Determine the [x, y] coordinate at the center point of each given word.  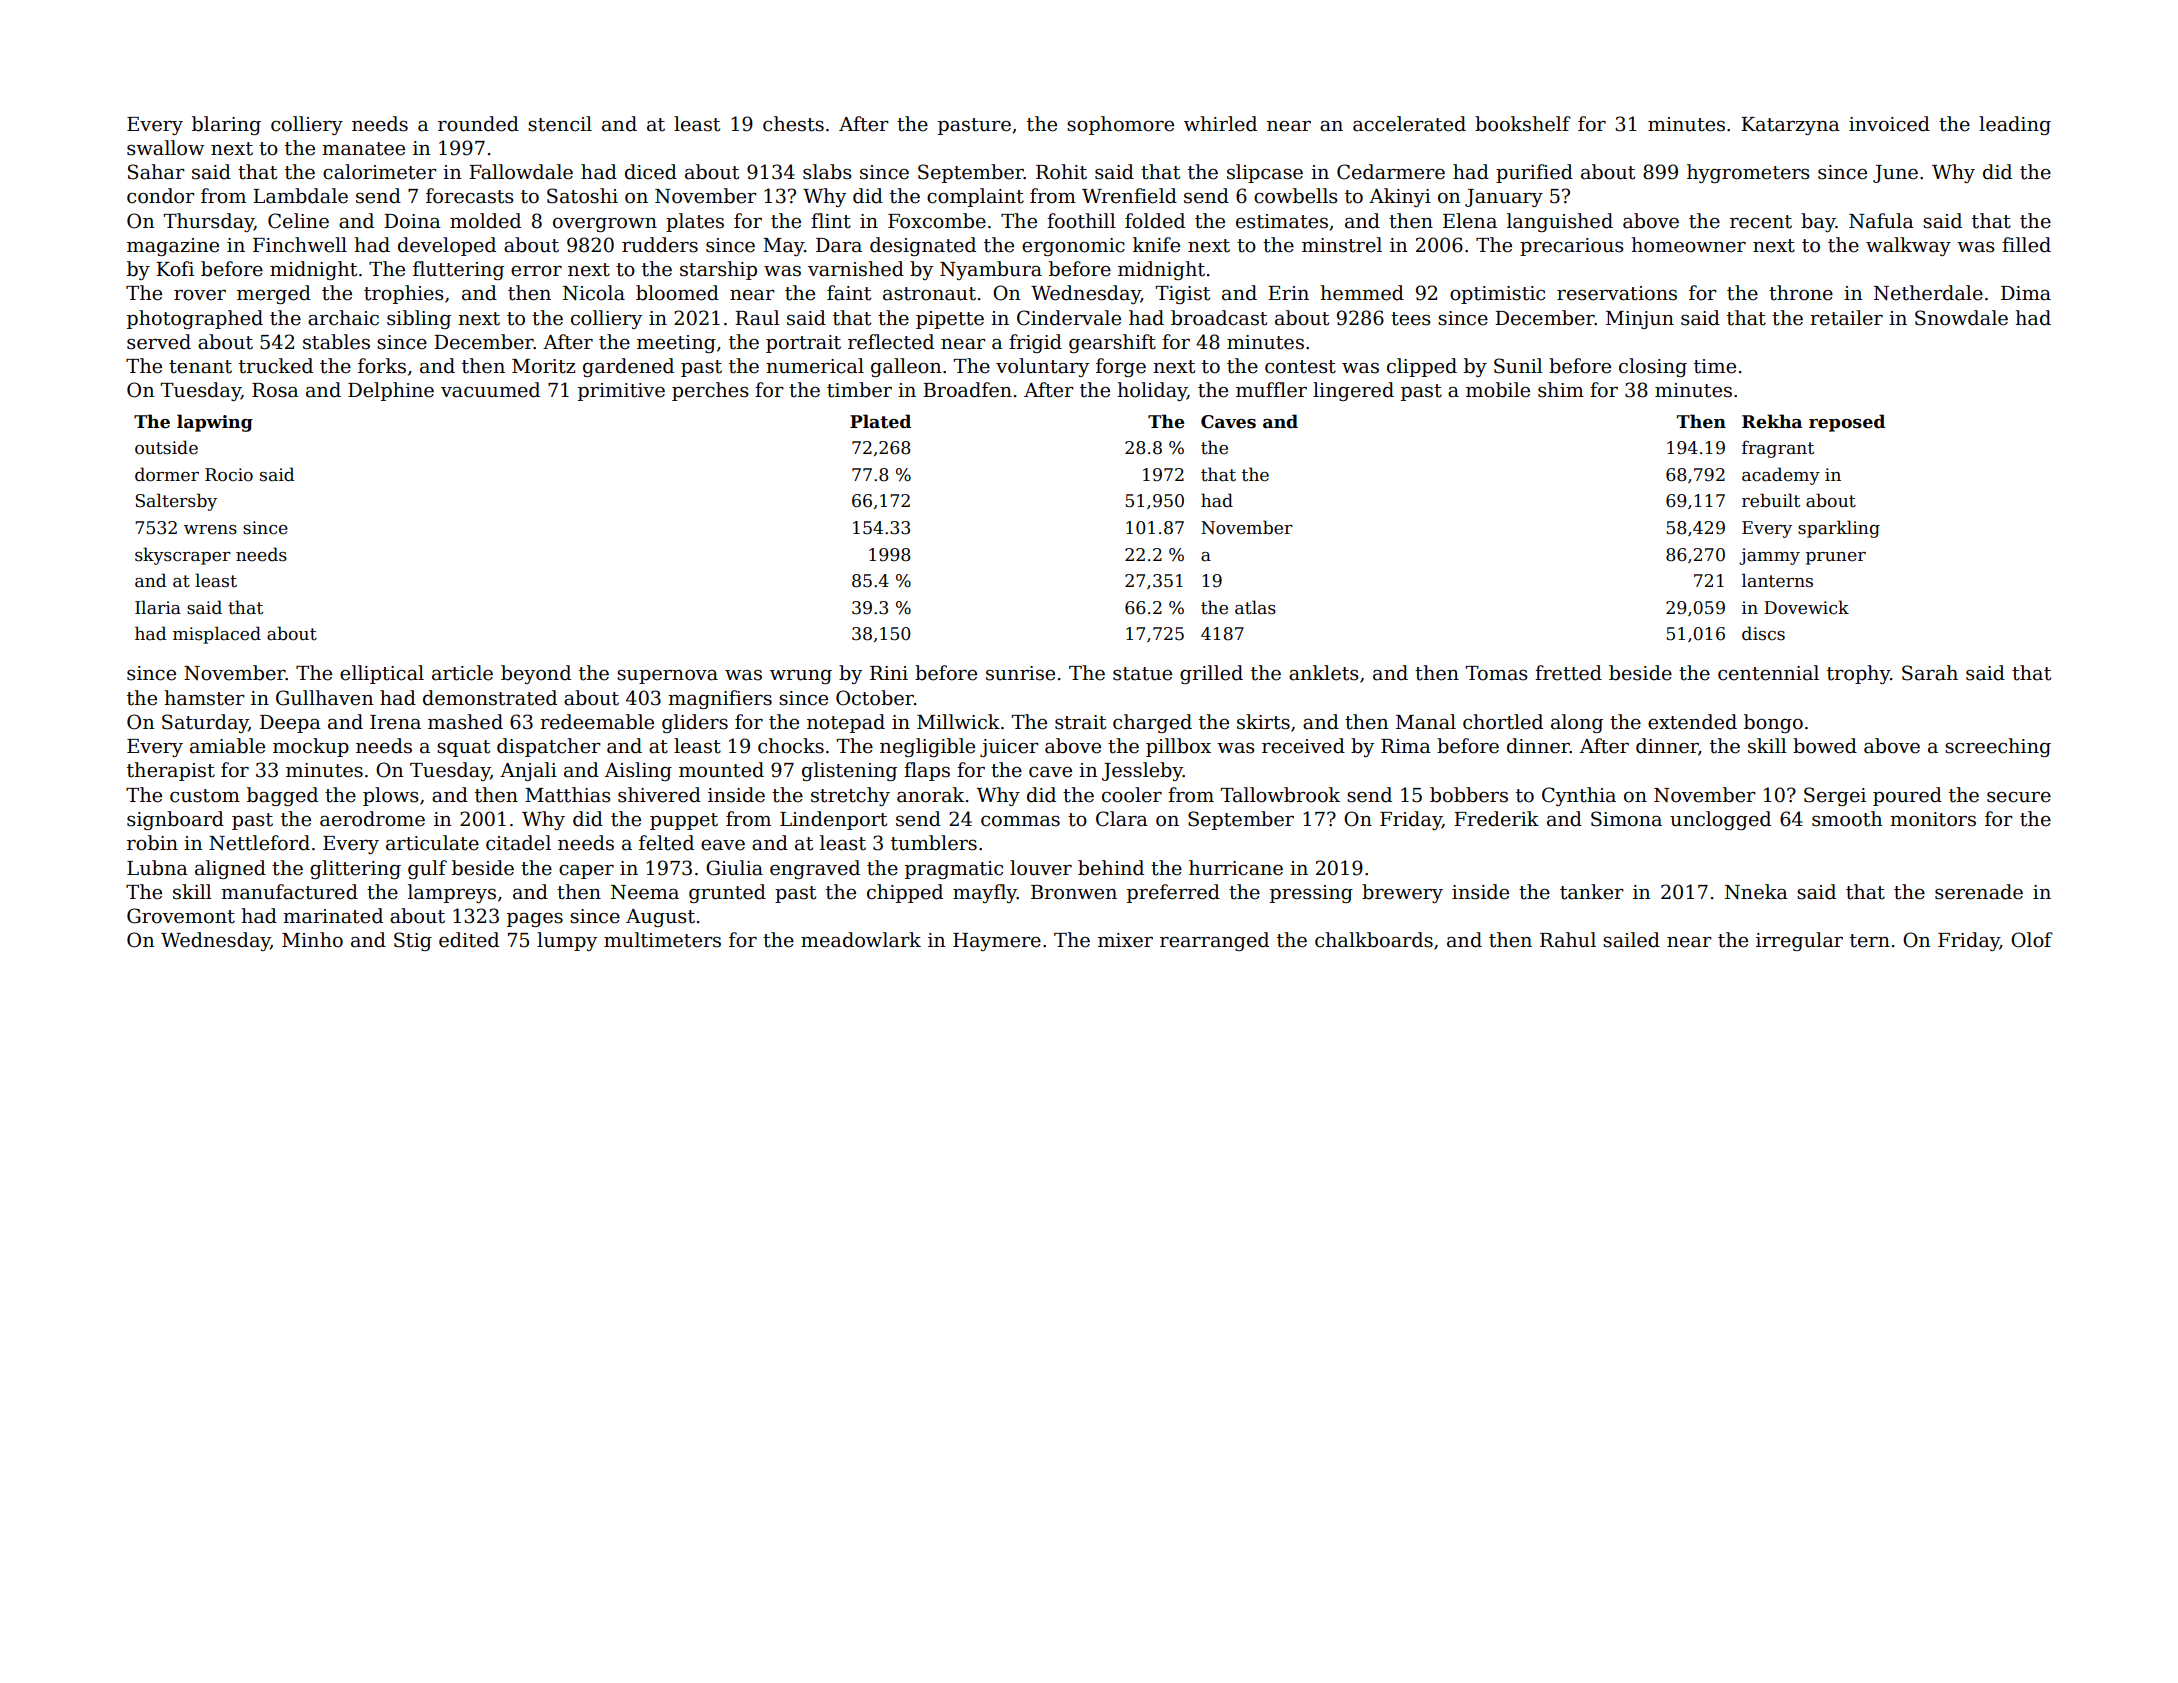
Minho [312, 940]
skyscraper [183, 556]
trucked [276, 366]
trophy [1858, 674]
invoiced [1889, 124]
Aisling [638, 771]
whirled [1220, 124]
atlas [1255, 607]
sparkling [1839, 529]
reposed [1847, 423]
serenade [1979, 892]
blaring [226, 125]
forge [1121, 367]
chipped [905, 893]
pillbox [1178, 747]
